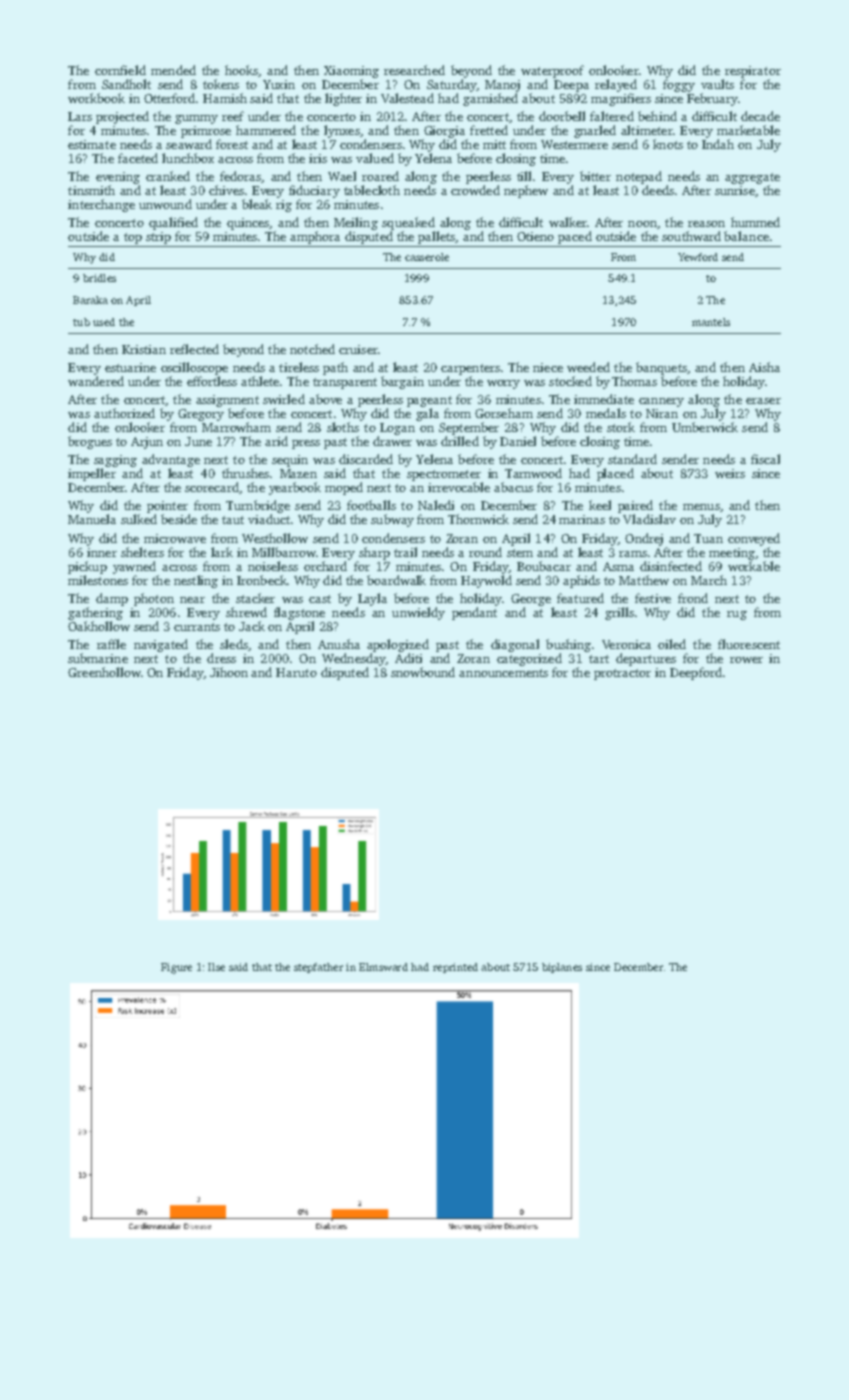  What do you see at coordinates (752, 178) in the screenshot?
I see `aggregate` at bounding box center [752, 178].
